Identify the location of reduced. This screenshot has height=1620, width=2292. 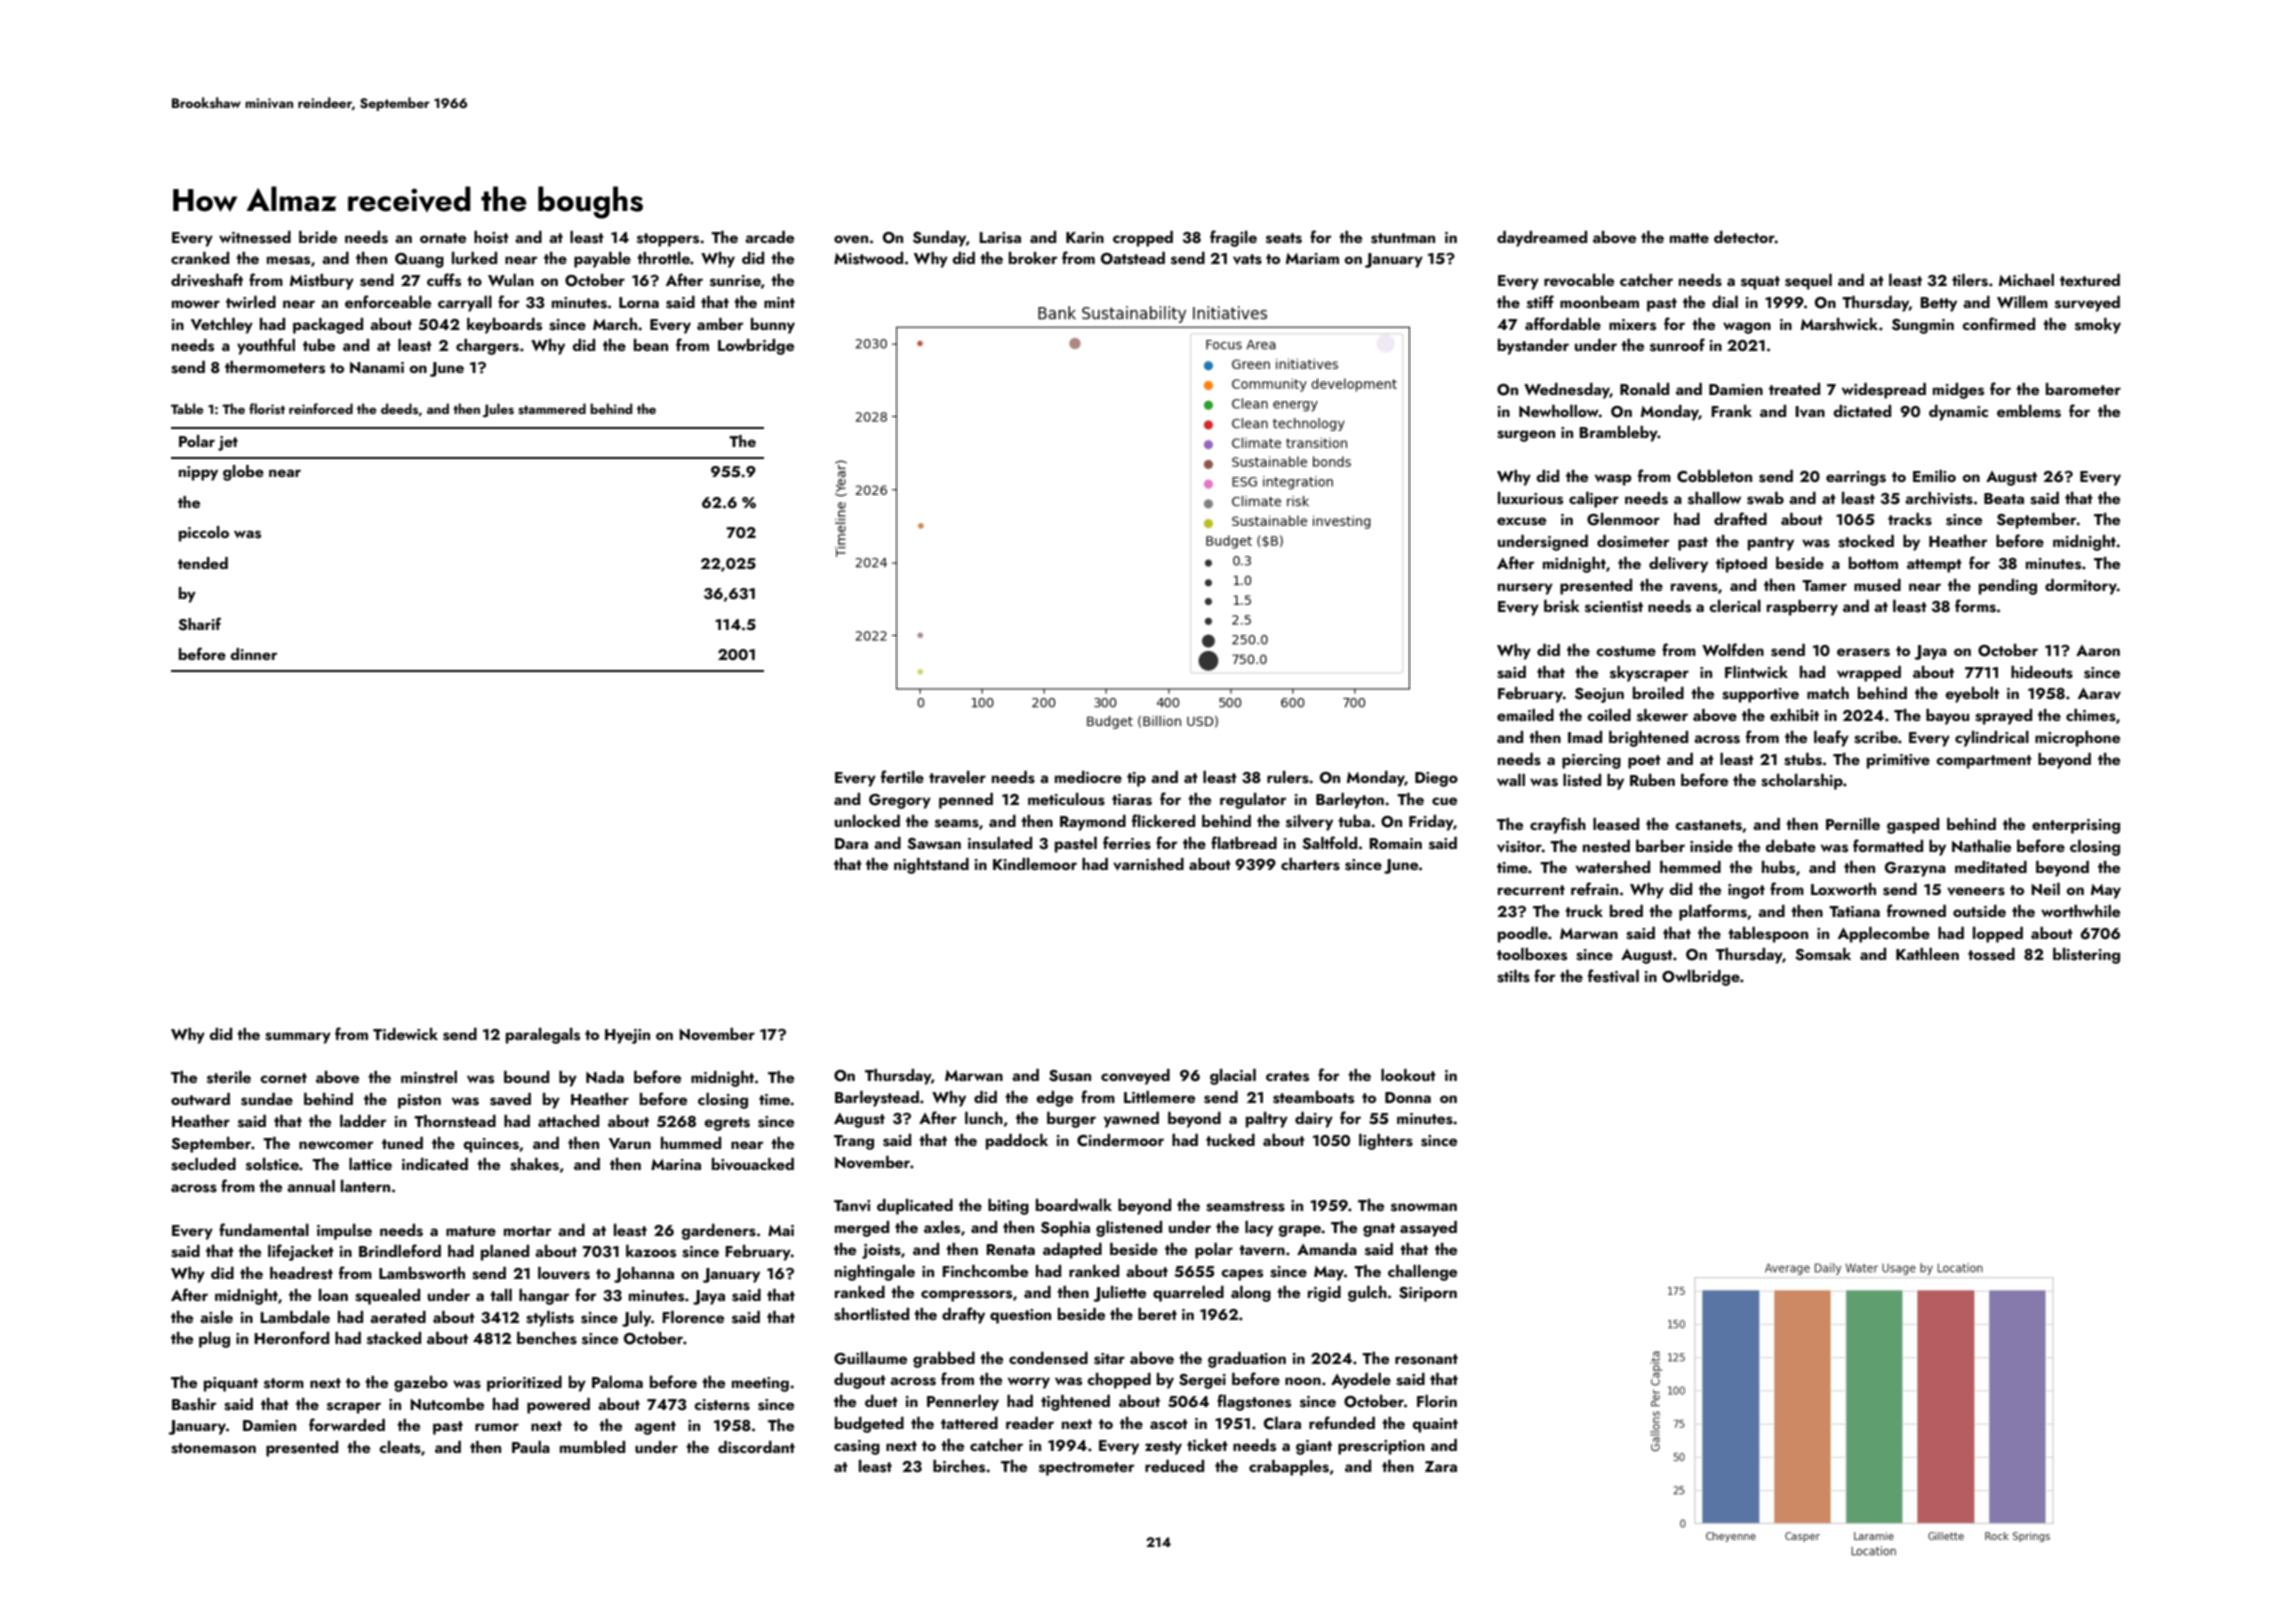
(1174, 1466).
